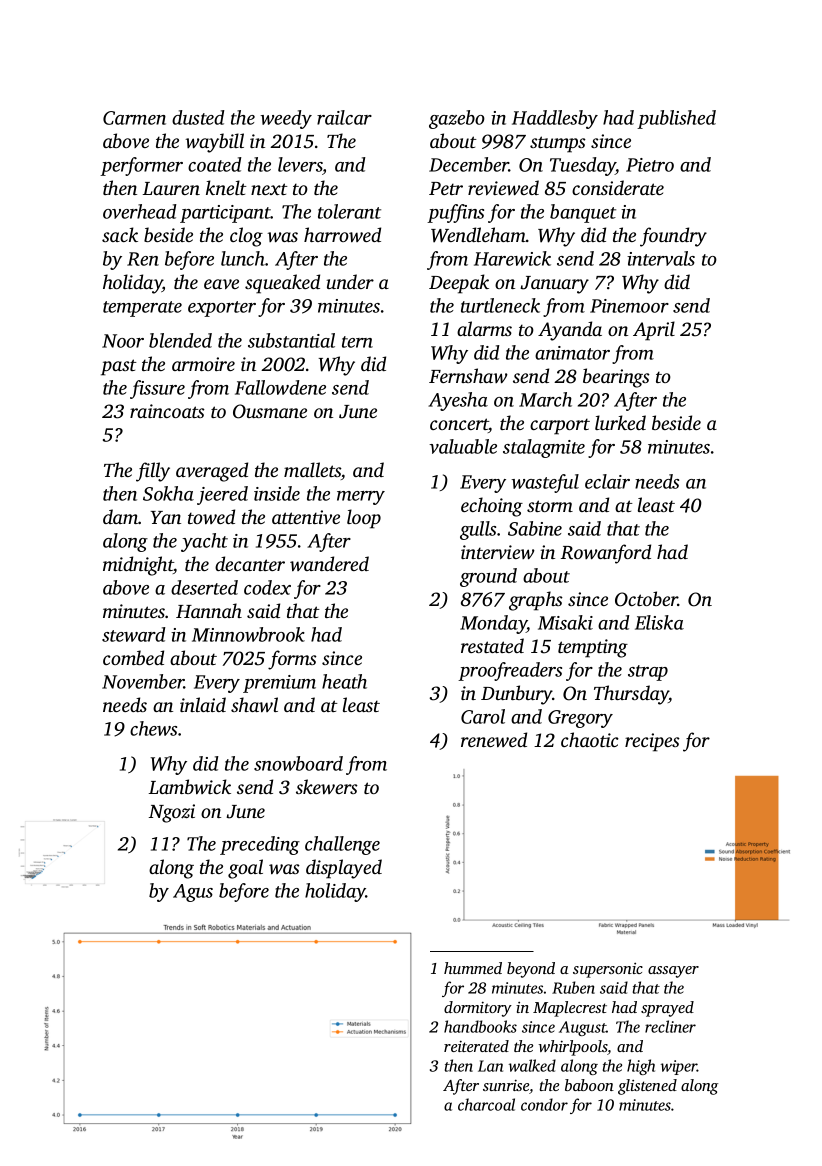 The image size is (822, 1166). Describe the element at coordinates (134, 118) in the page. I see `Carmen` at that location.
